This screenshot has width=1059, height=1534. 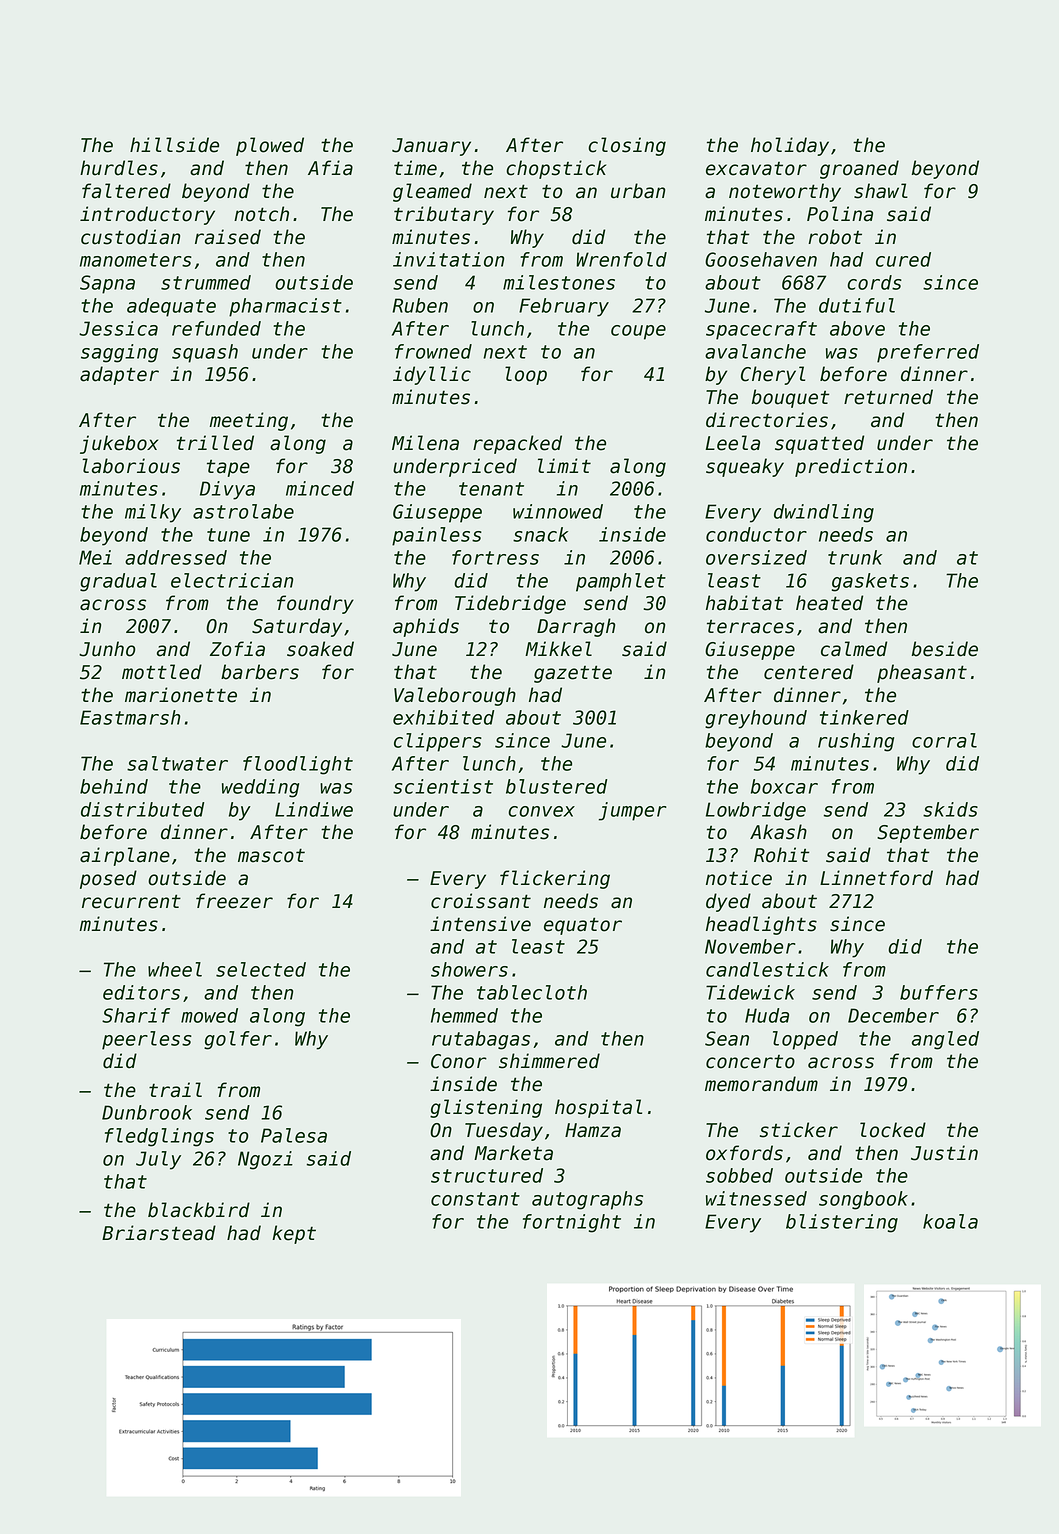 I want to click on chopstick, so click(x=556, y=169).
